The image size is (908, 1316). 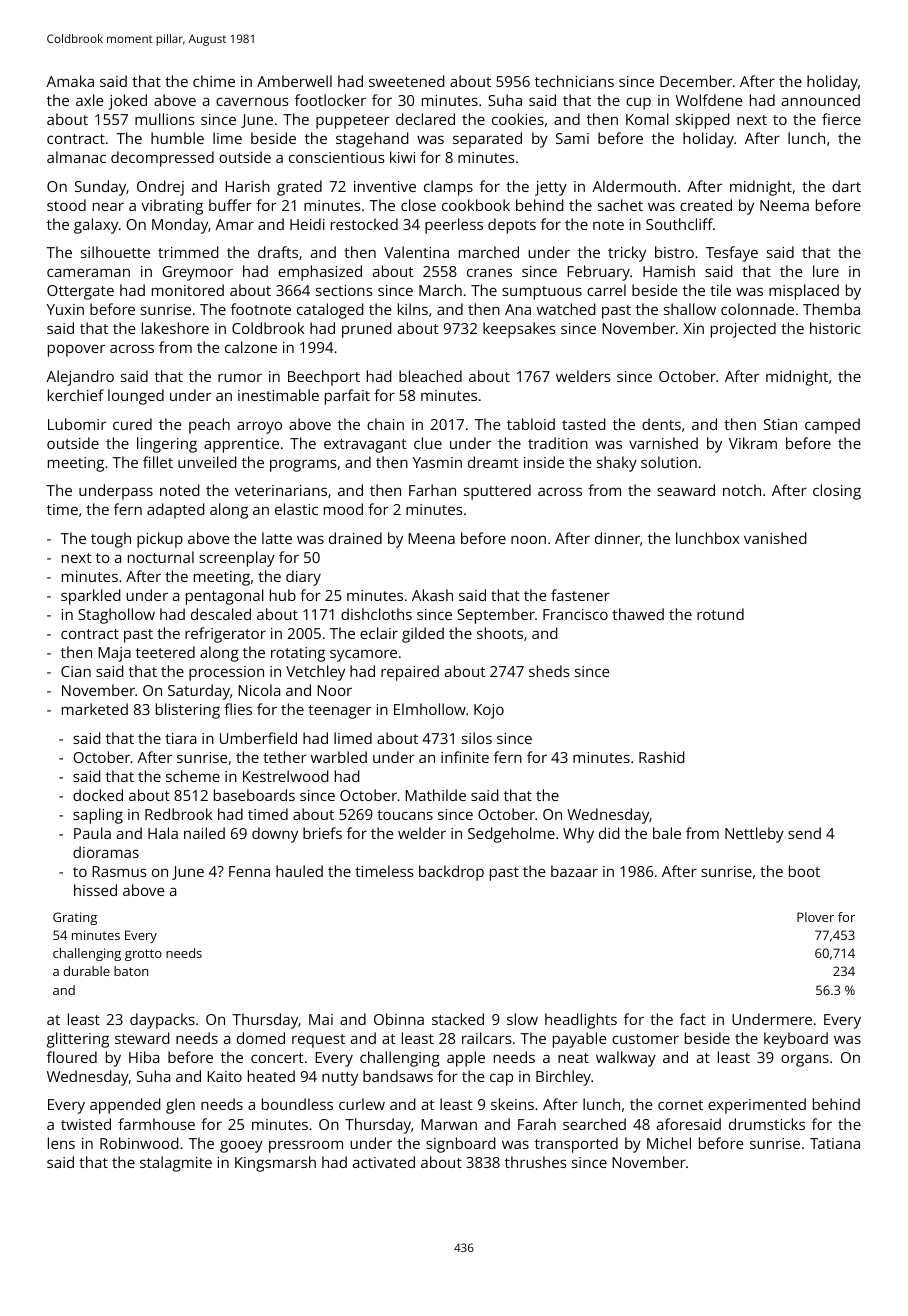 What do you see at coordinates (80, 378) in the document?
I see `Alejandro` at bounding box center [80, 378].
